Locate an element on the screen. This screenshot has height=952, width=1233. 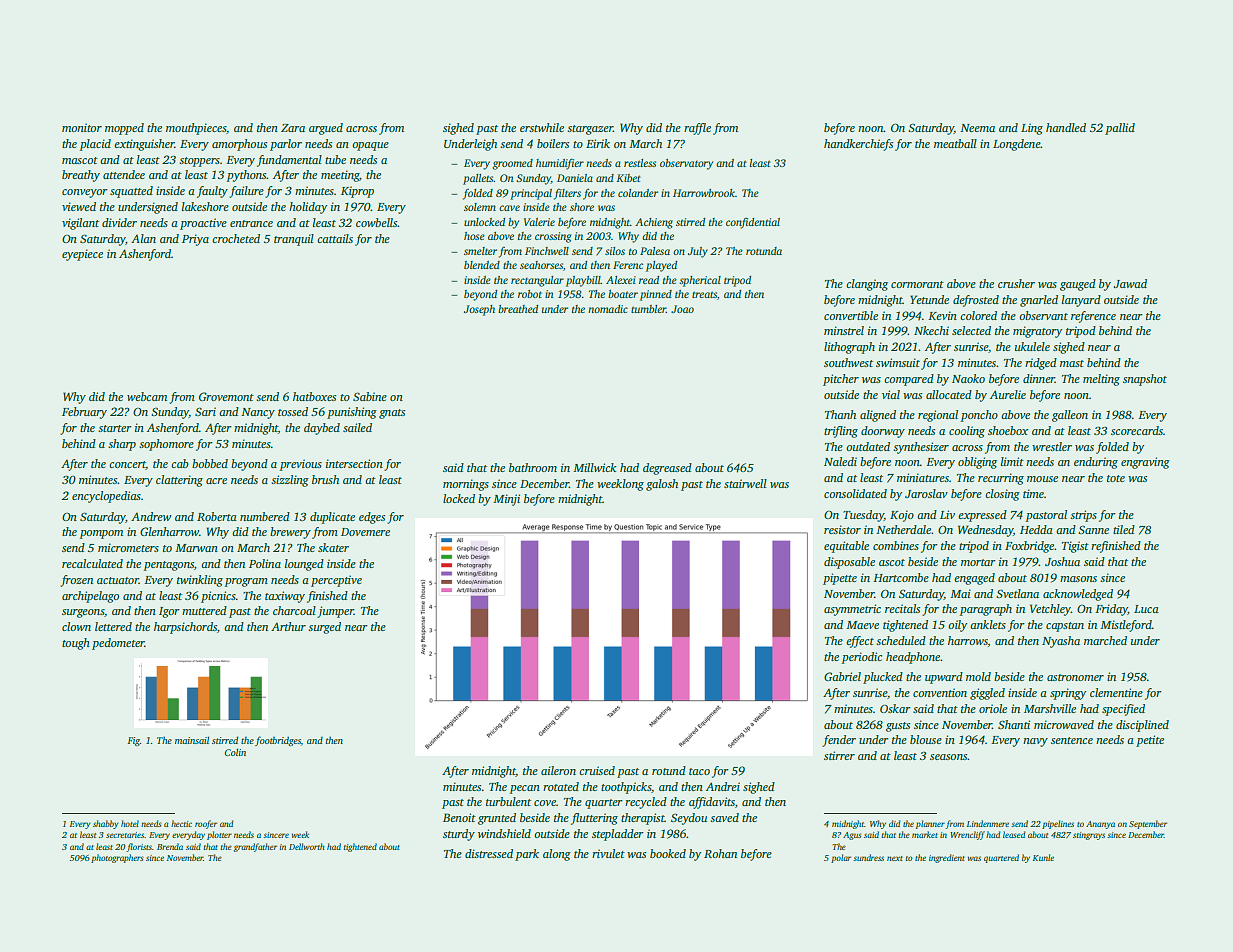
pallid is located at coordinates (1120, 129).
